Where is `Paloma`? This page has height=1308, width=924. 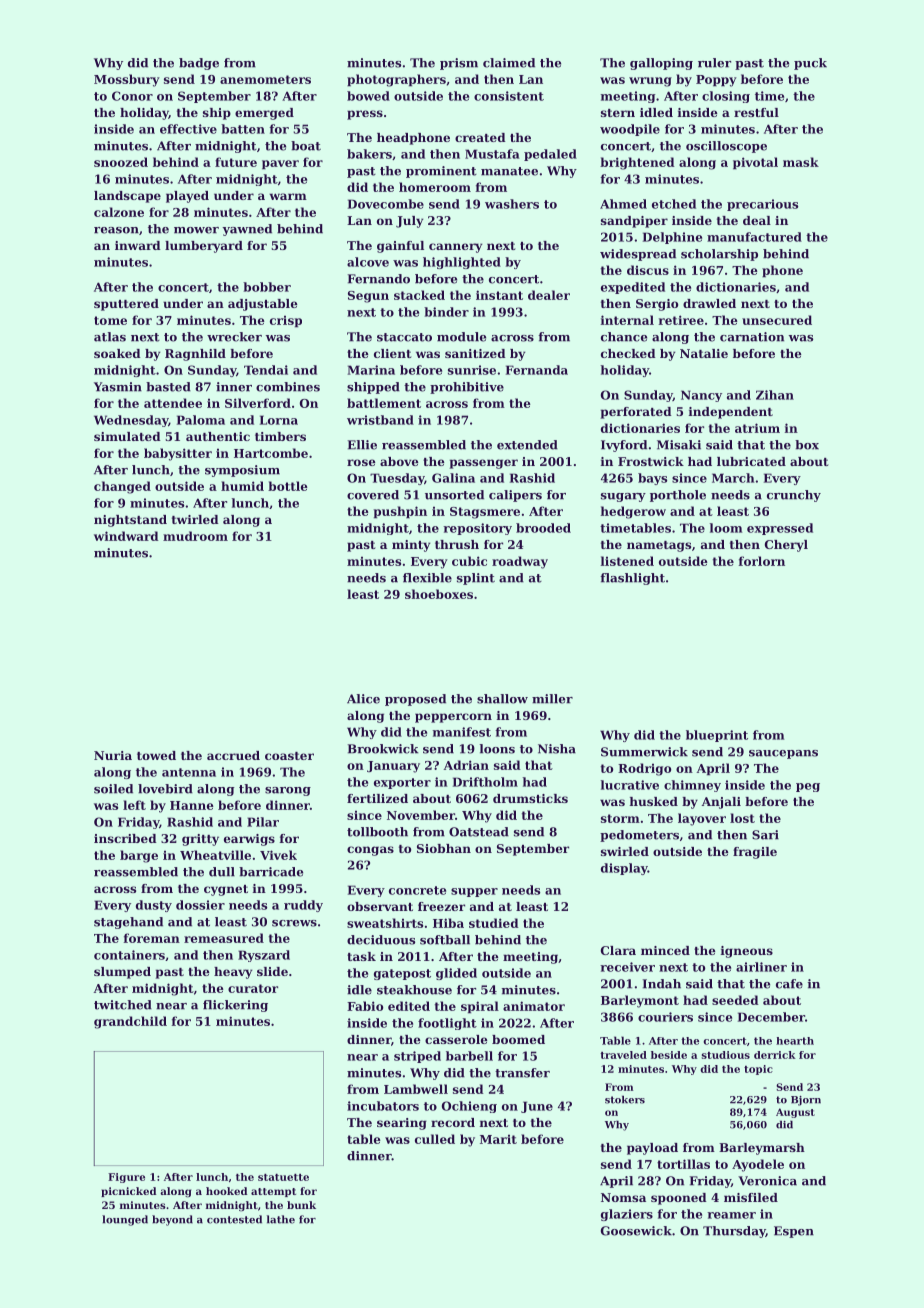 Paloma is located at coordinates (201, 420).
